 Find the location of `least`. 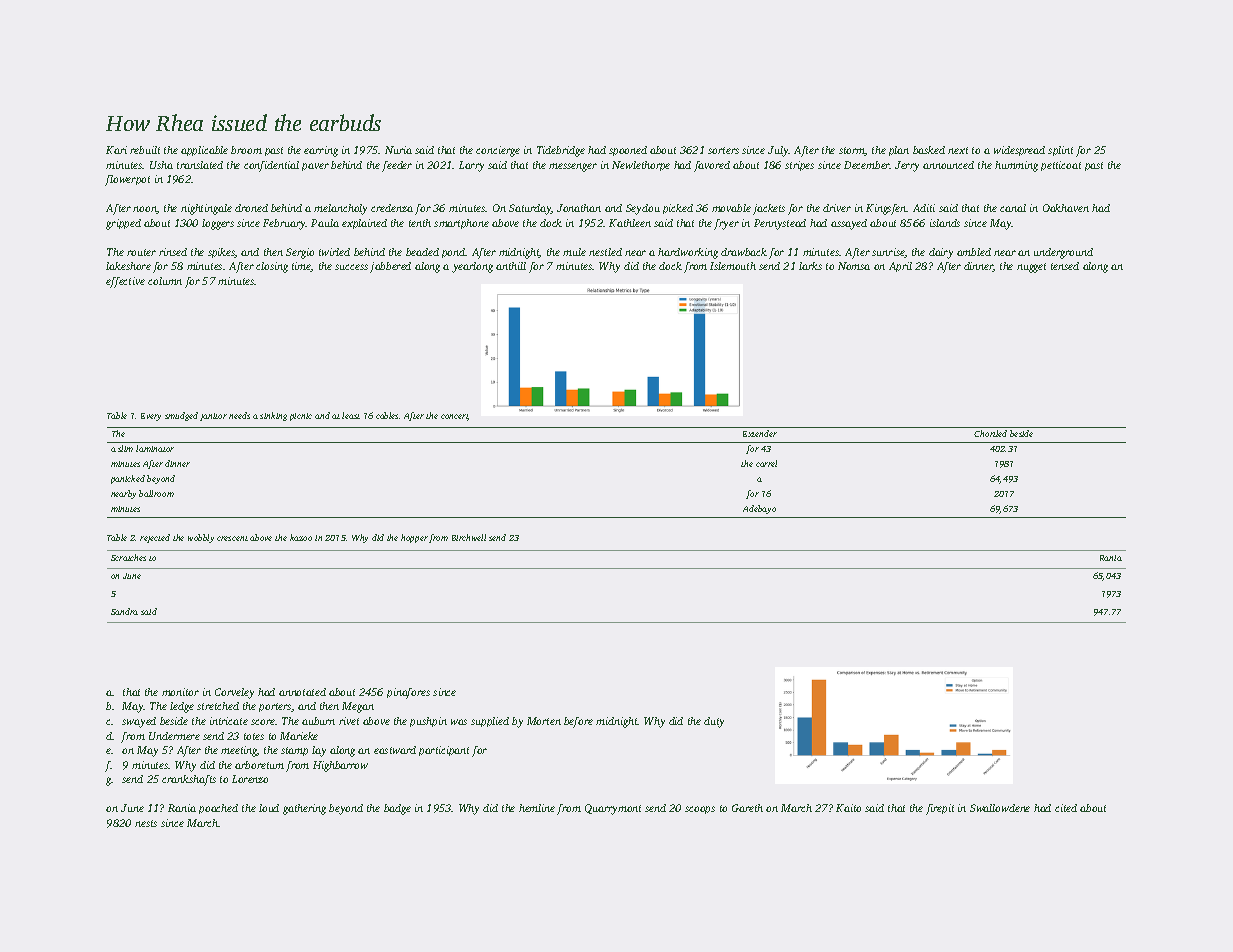

least is located at coordinates (351, 415).
